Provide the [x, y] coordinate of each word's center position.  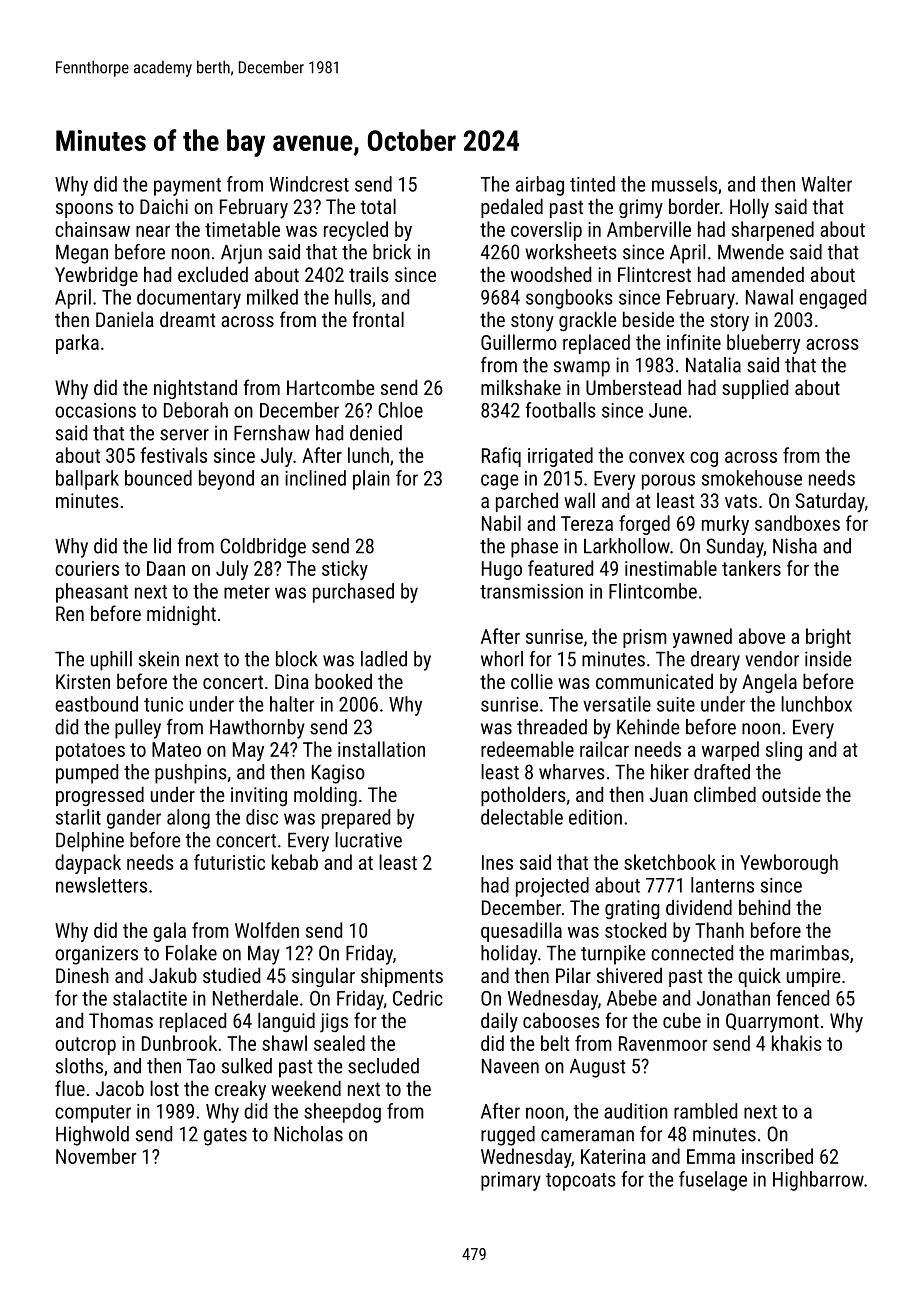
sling [784, 751]
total [378, 206]
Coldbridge [263, 548]
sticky [345, 570]
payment [187, 187]
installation [381, 749]
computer [93, 1114]
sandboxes [797, 523]
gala [169, 932]
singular [323, 977]
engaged [832, 299]
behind [764, 907]
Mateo [176, 749]
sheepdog [342, 1113]
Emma [711, 1156]
